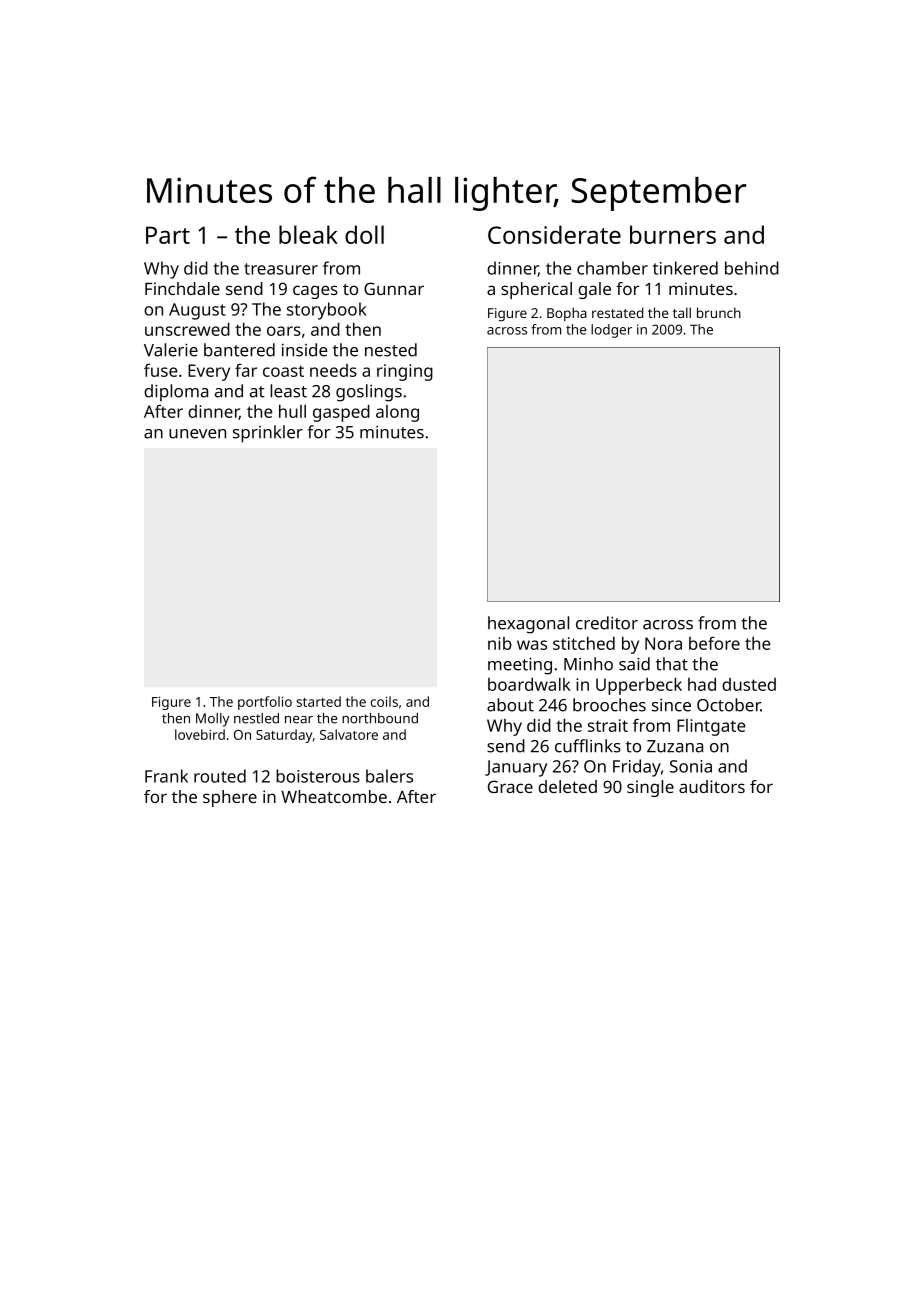 The width and height of the page is (924, 1311). I want to click on Grace, so click(510, 786).
